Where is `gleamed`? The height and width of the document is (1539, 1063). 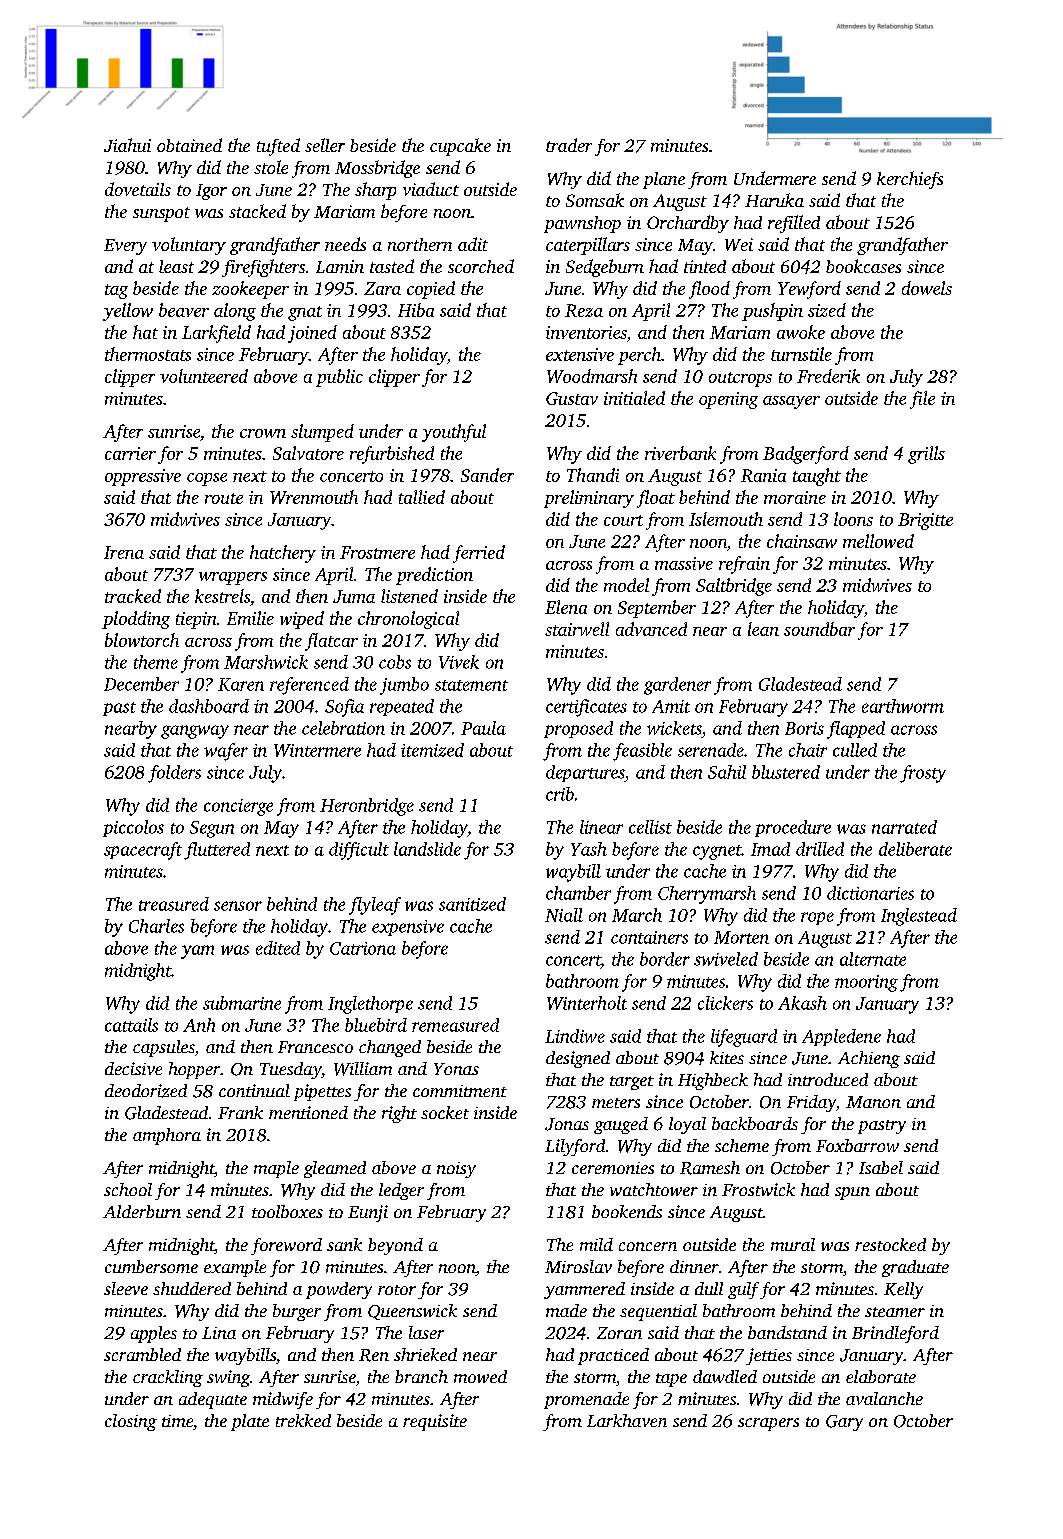
gleamed is located at coordinates (335, 1169).
